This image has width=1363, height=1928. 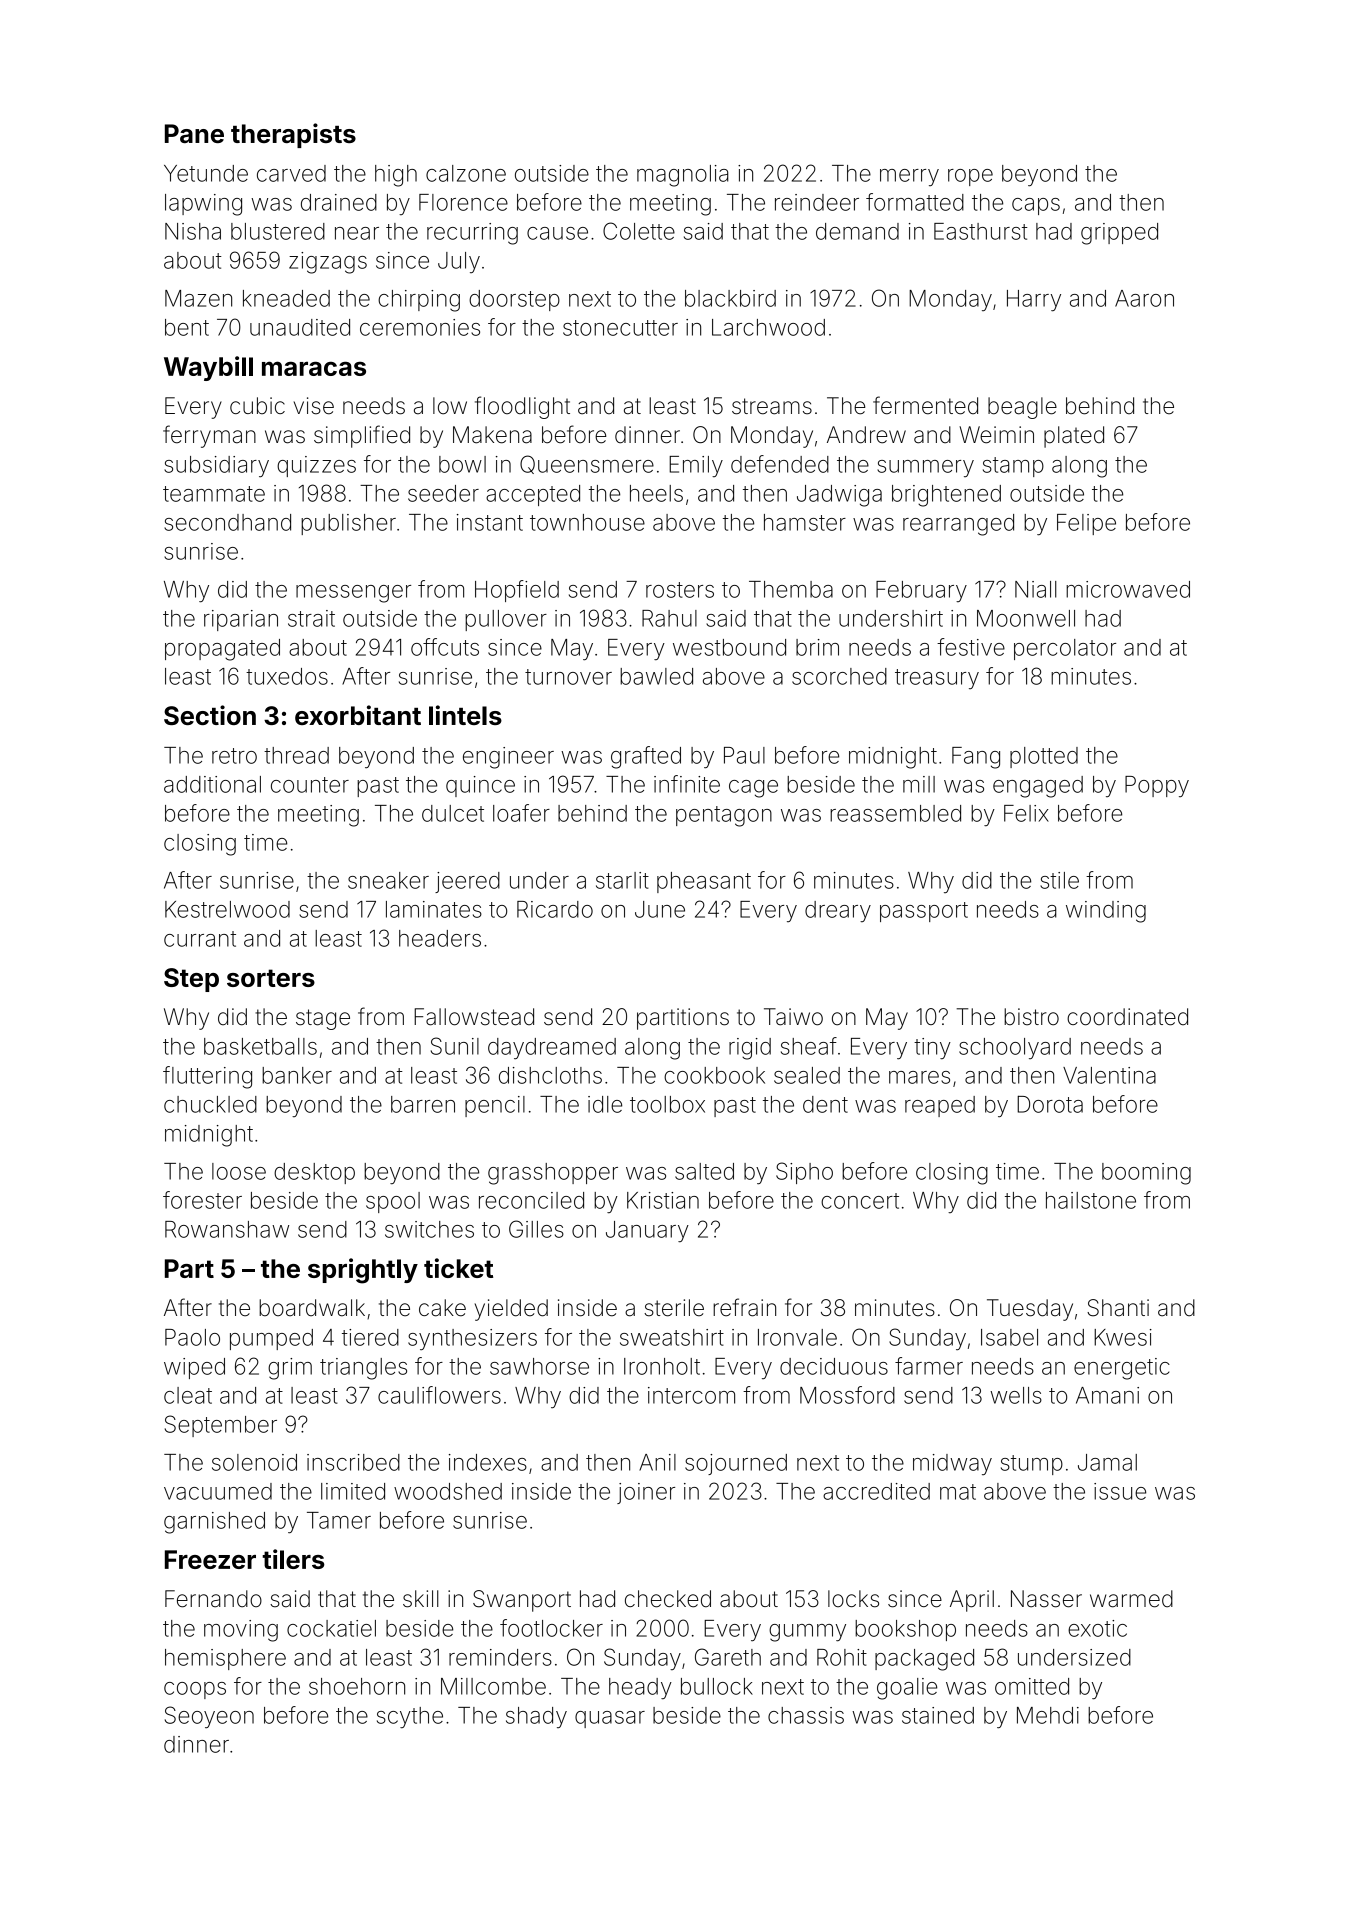 What do you see at coordinates (410, 1717) in the image?
I see `scythe` at bounding box center [410, 1717].
